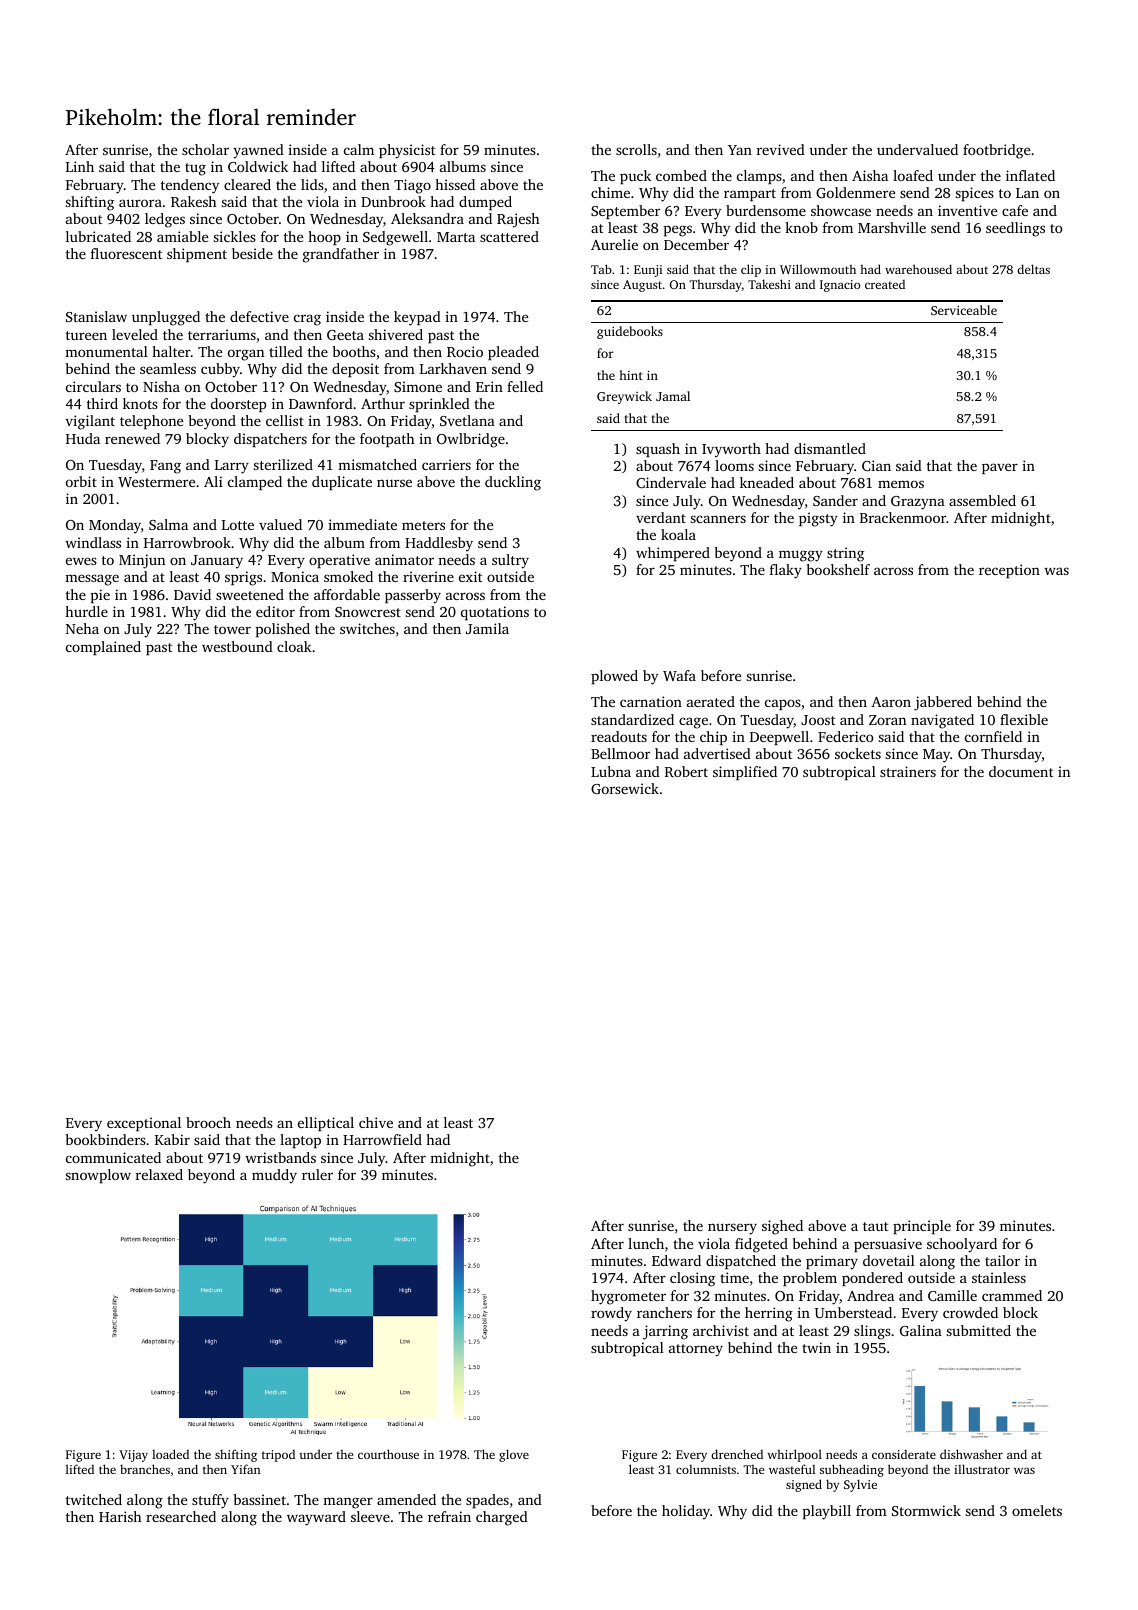  What do you see at coordinates (717, 753) in the screenshot?
I see `advertised` at bounding box center [717, 753].
